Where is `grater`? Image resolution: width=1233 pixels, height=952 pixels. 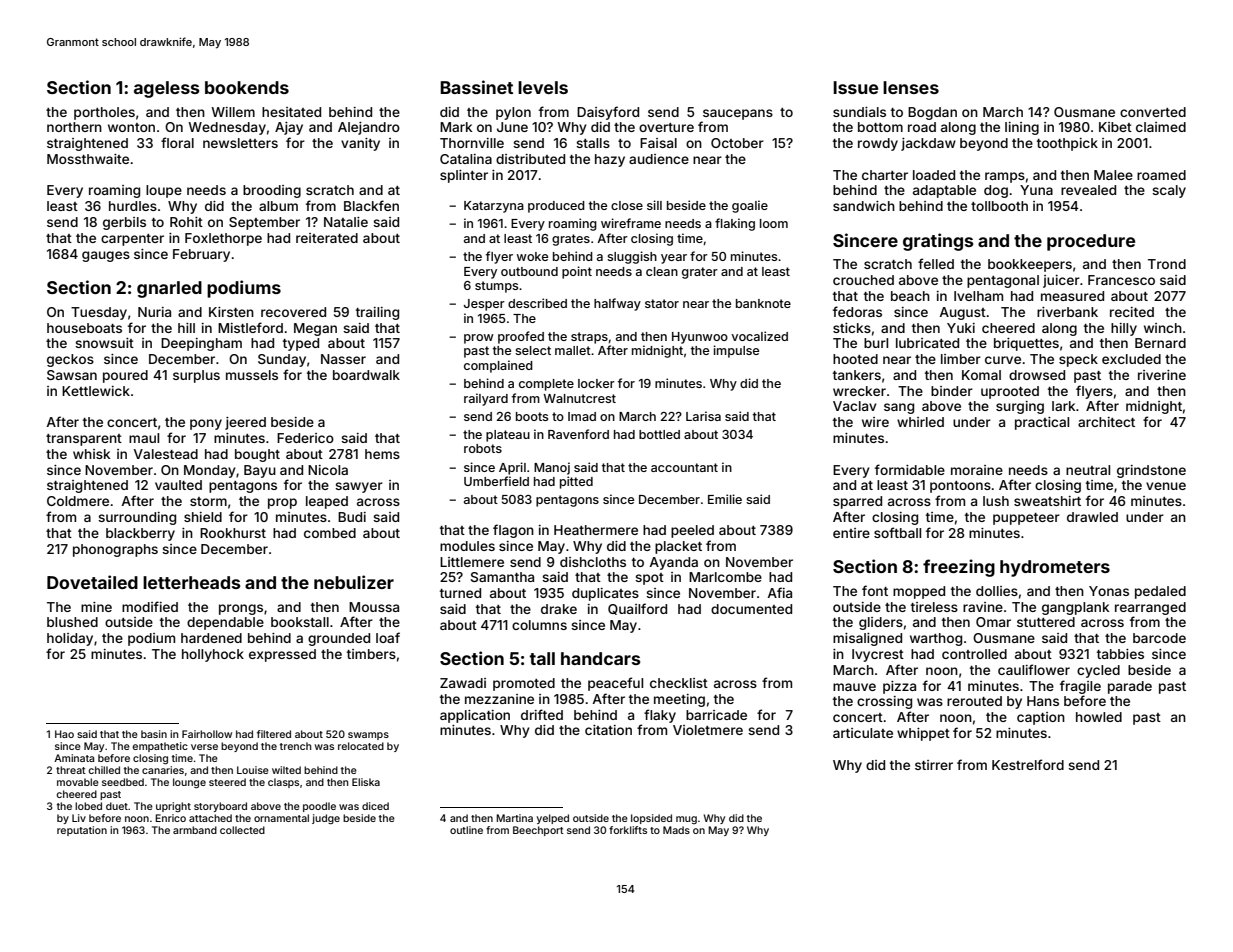 grater is located at coordinates (700, 273).
